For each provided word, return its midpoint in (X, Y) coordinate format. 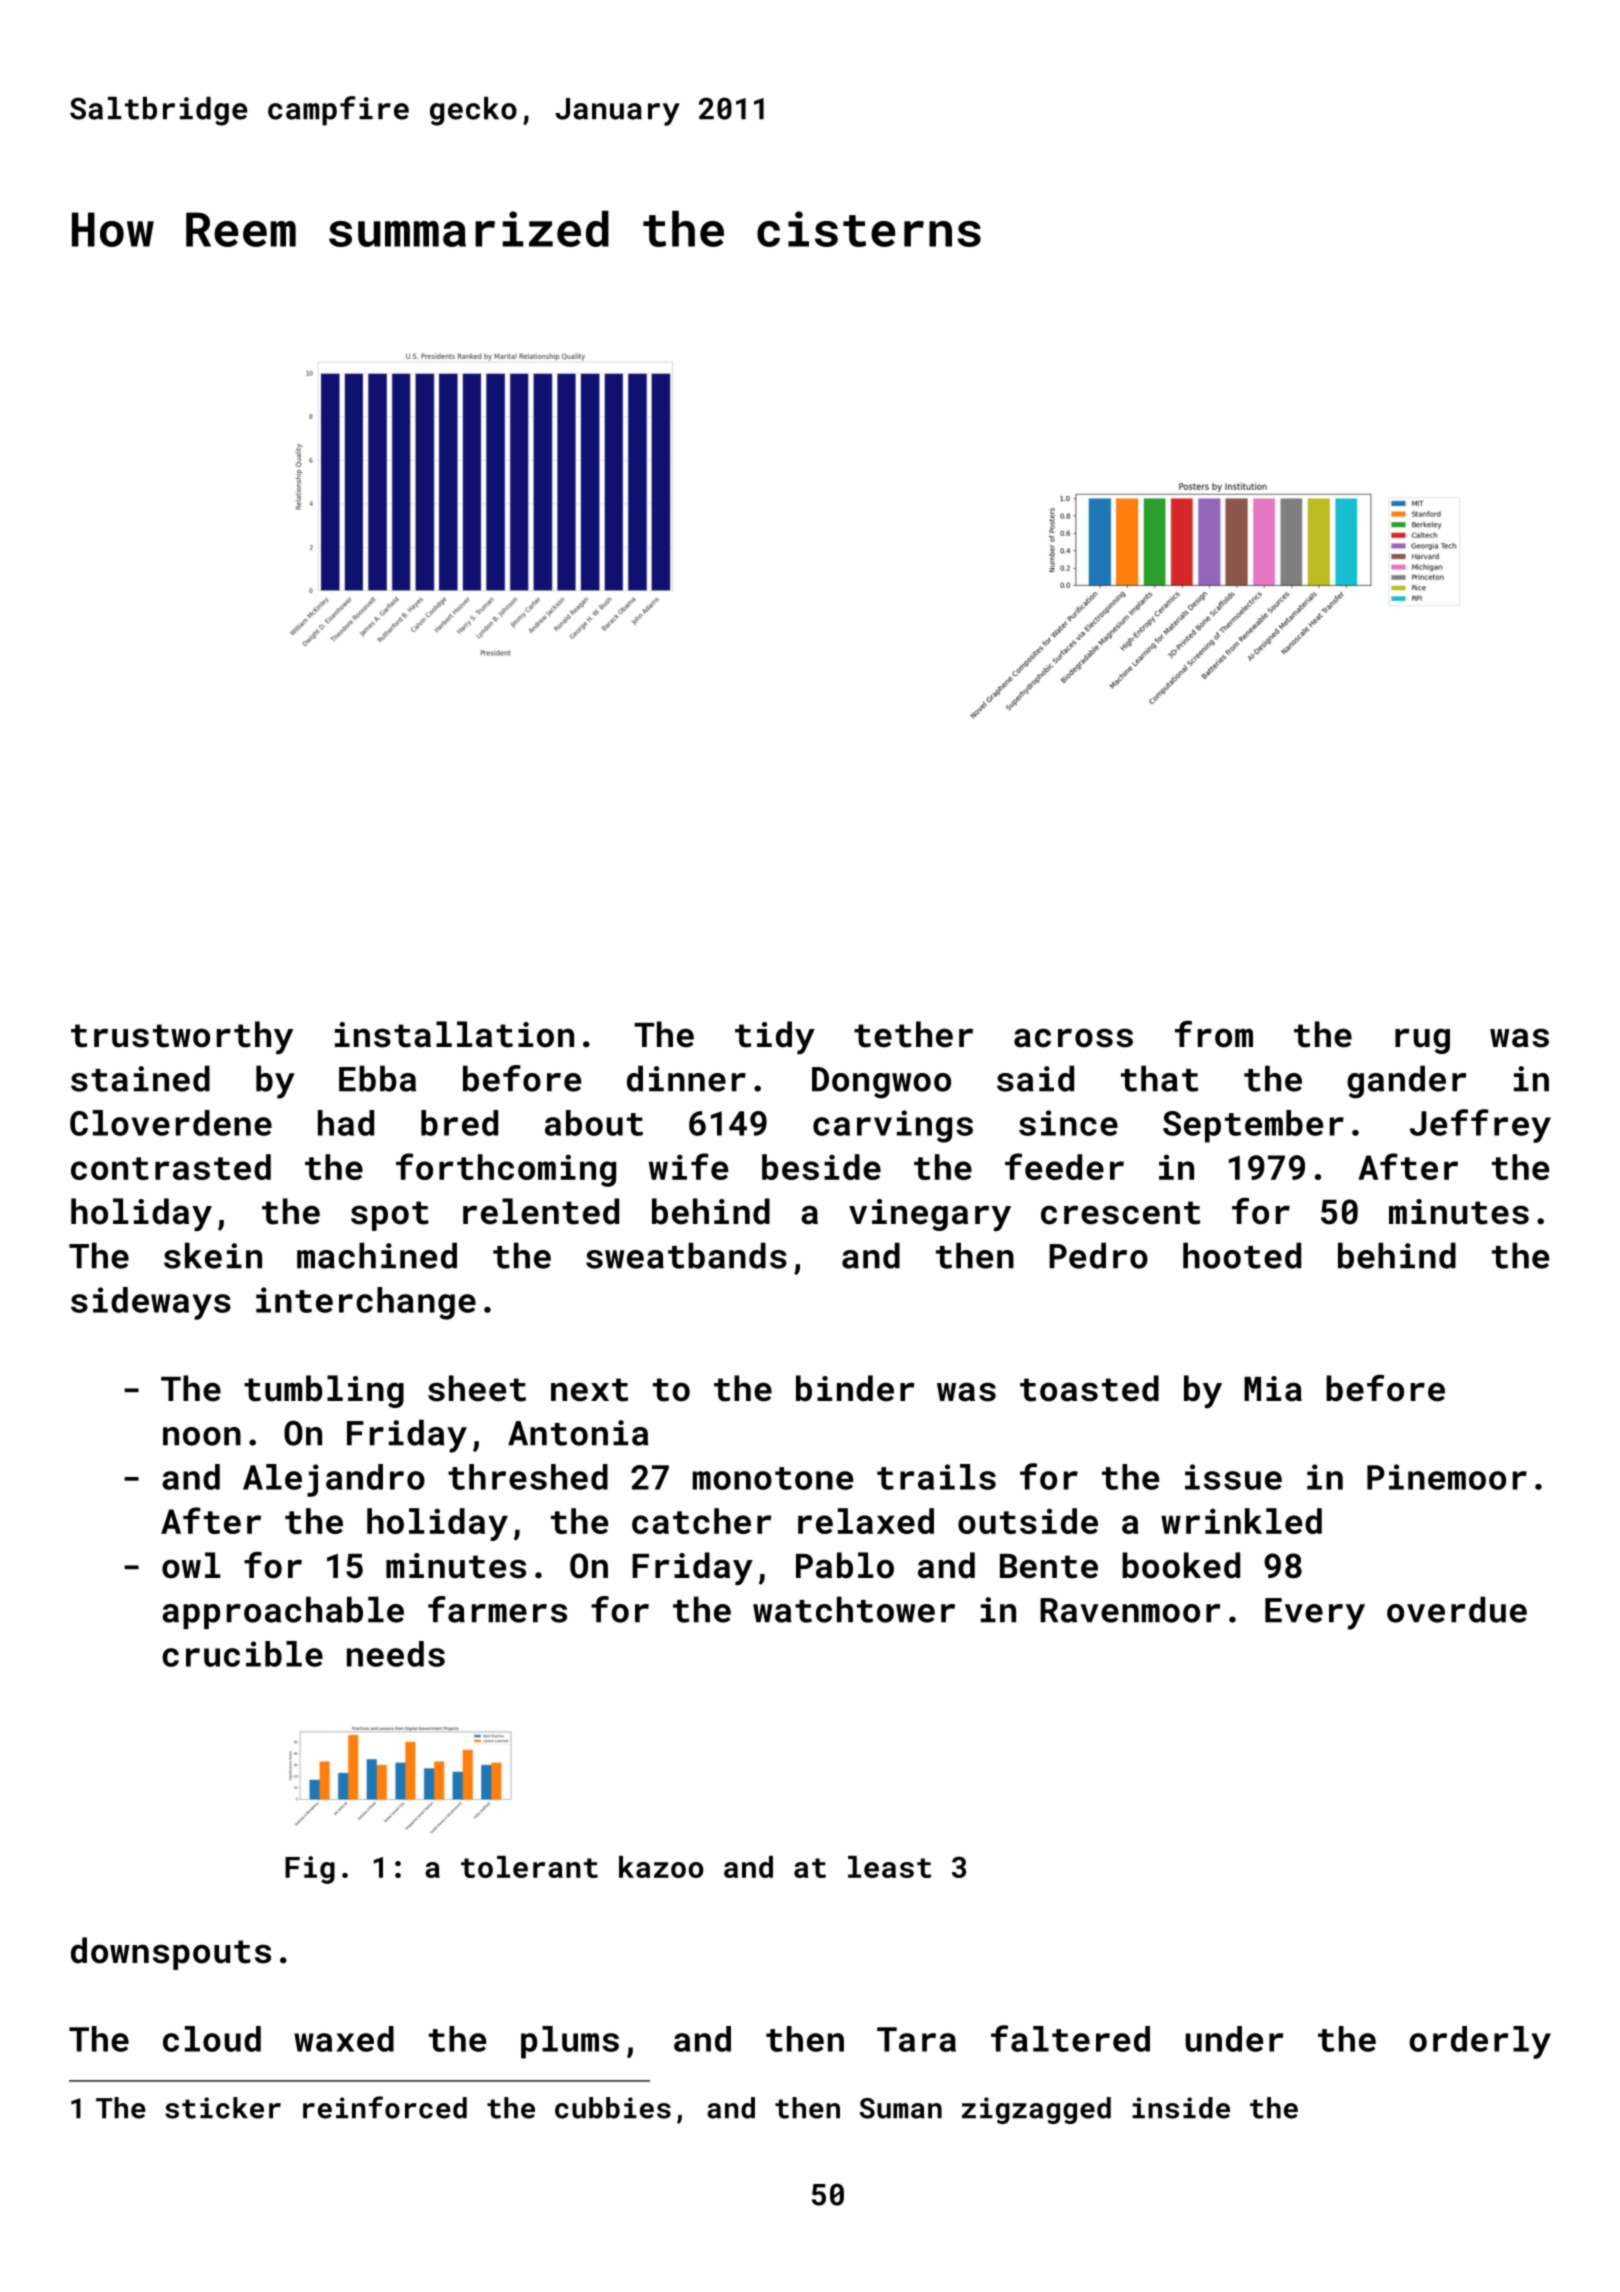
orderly (1480, 2042)
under (1234, 2039)
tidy (775, 1037)
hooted (1242, 1255)
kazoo (661, 1867)
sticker (223, 2108)
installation (454, 1034)
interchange (366, 1303)
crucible (242, 1654)
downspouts (171, 1953)
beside (821, 1167)
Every (1315, 1614)
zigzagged (1036, 2110)
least (889, 1867)
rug (1422, 1041)
